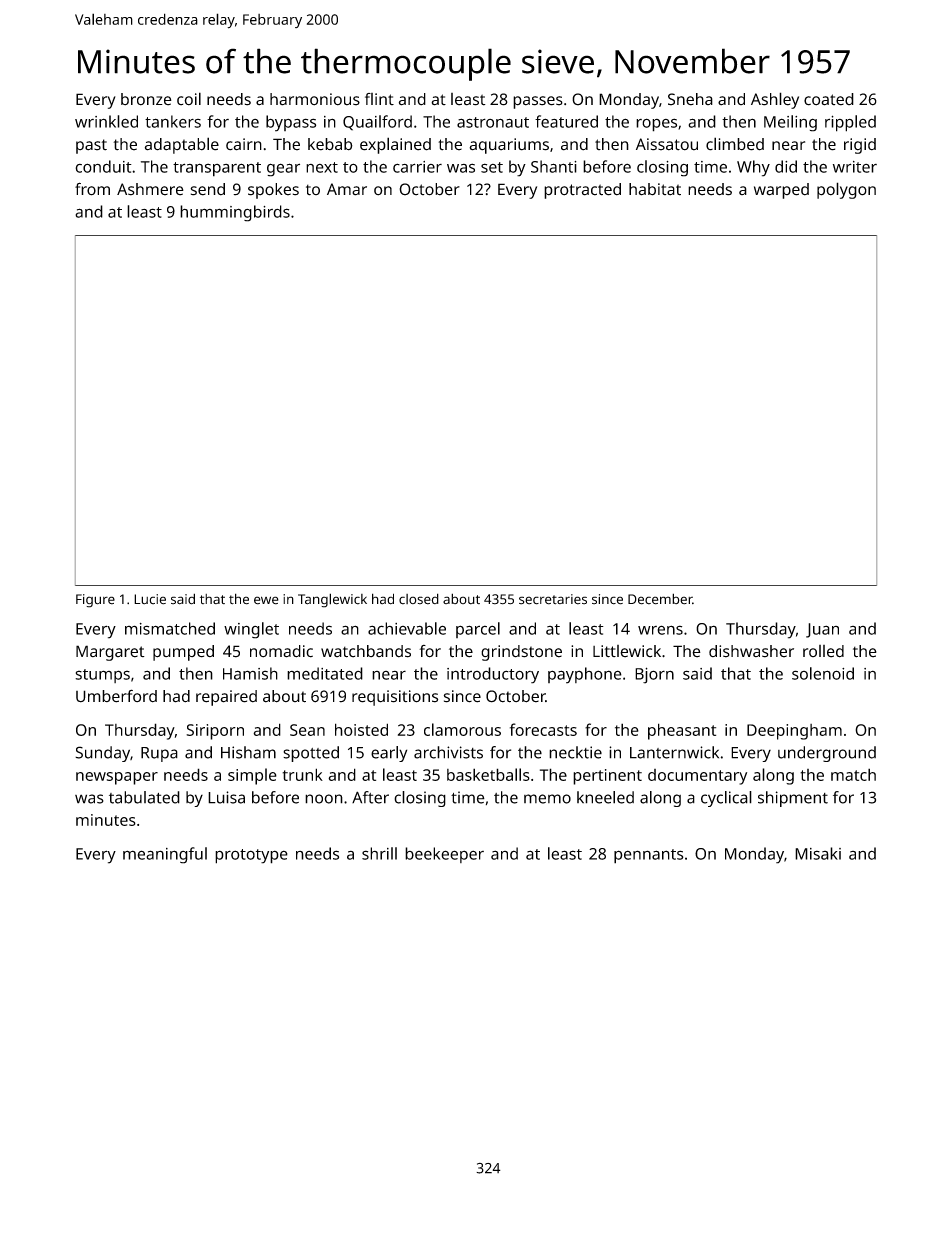 This document has width=952, height=1233. I want to click on coated, so click(829, 99).
